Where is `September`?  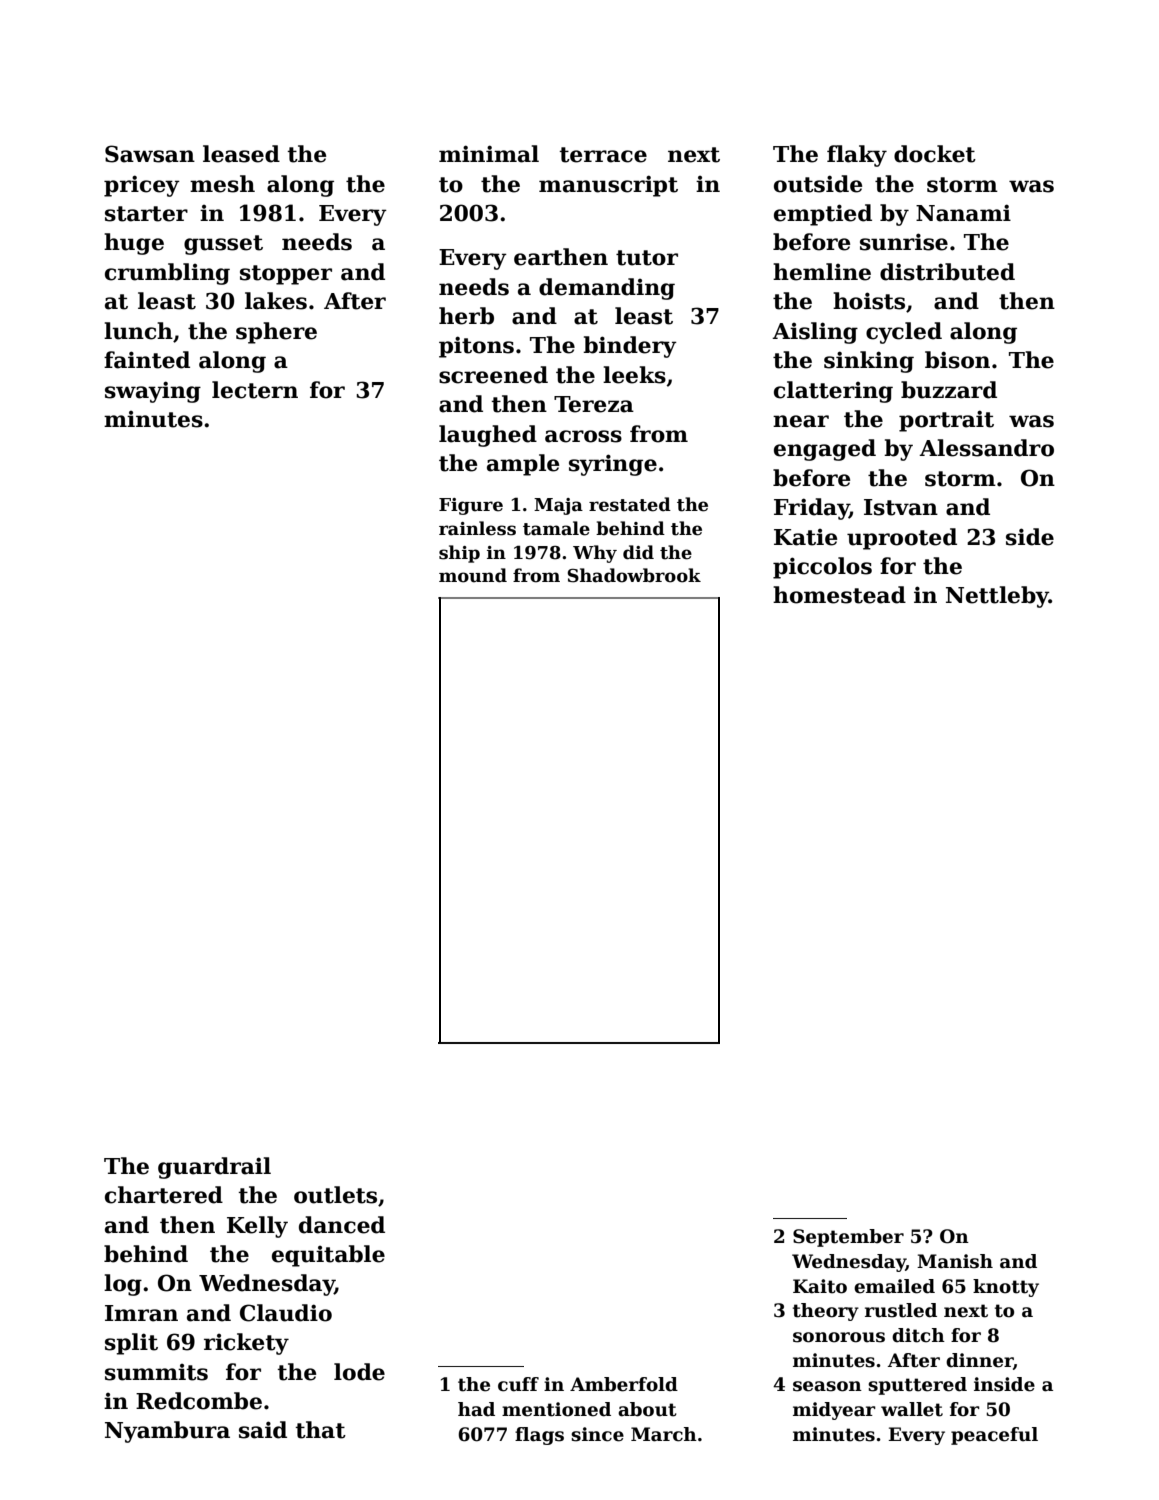
September is located at coordinates (848, 1238).
